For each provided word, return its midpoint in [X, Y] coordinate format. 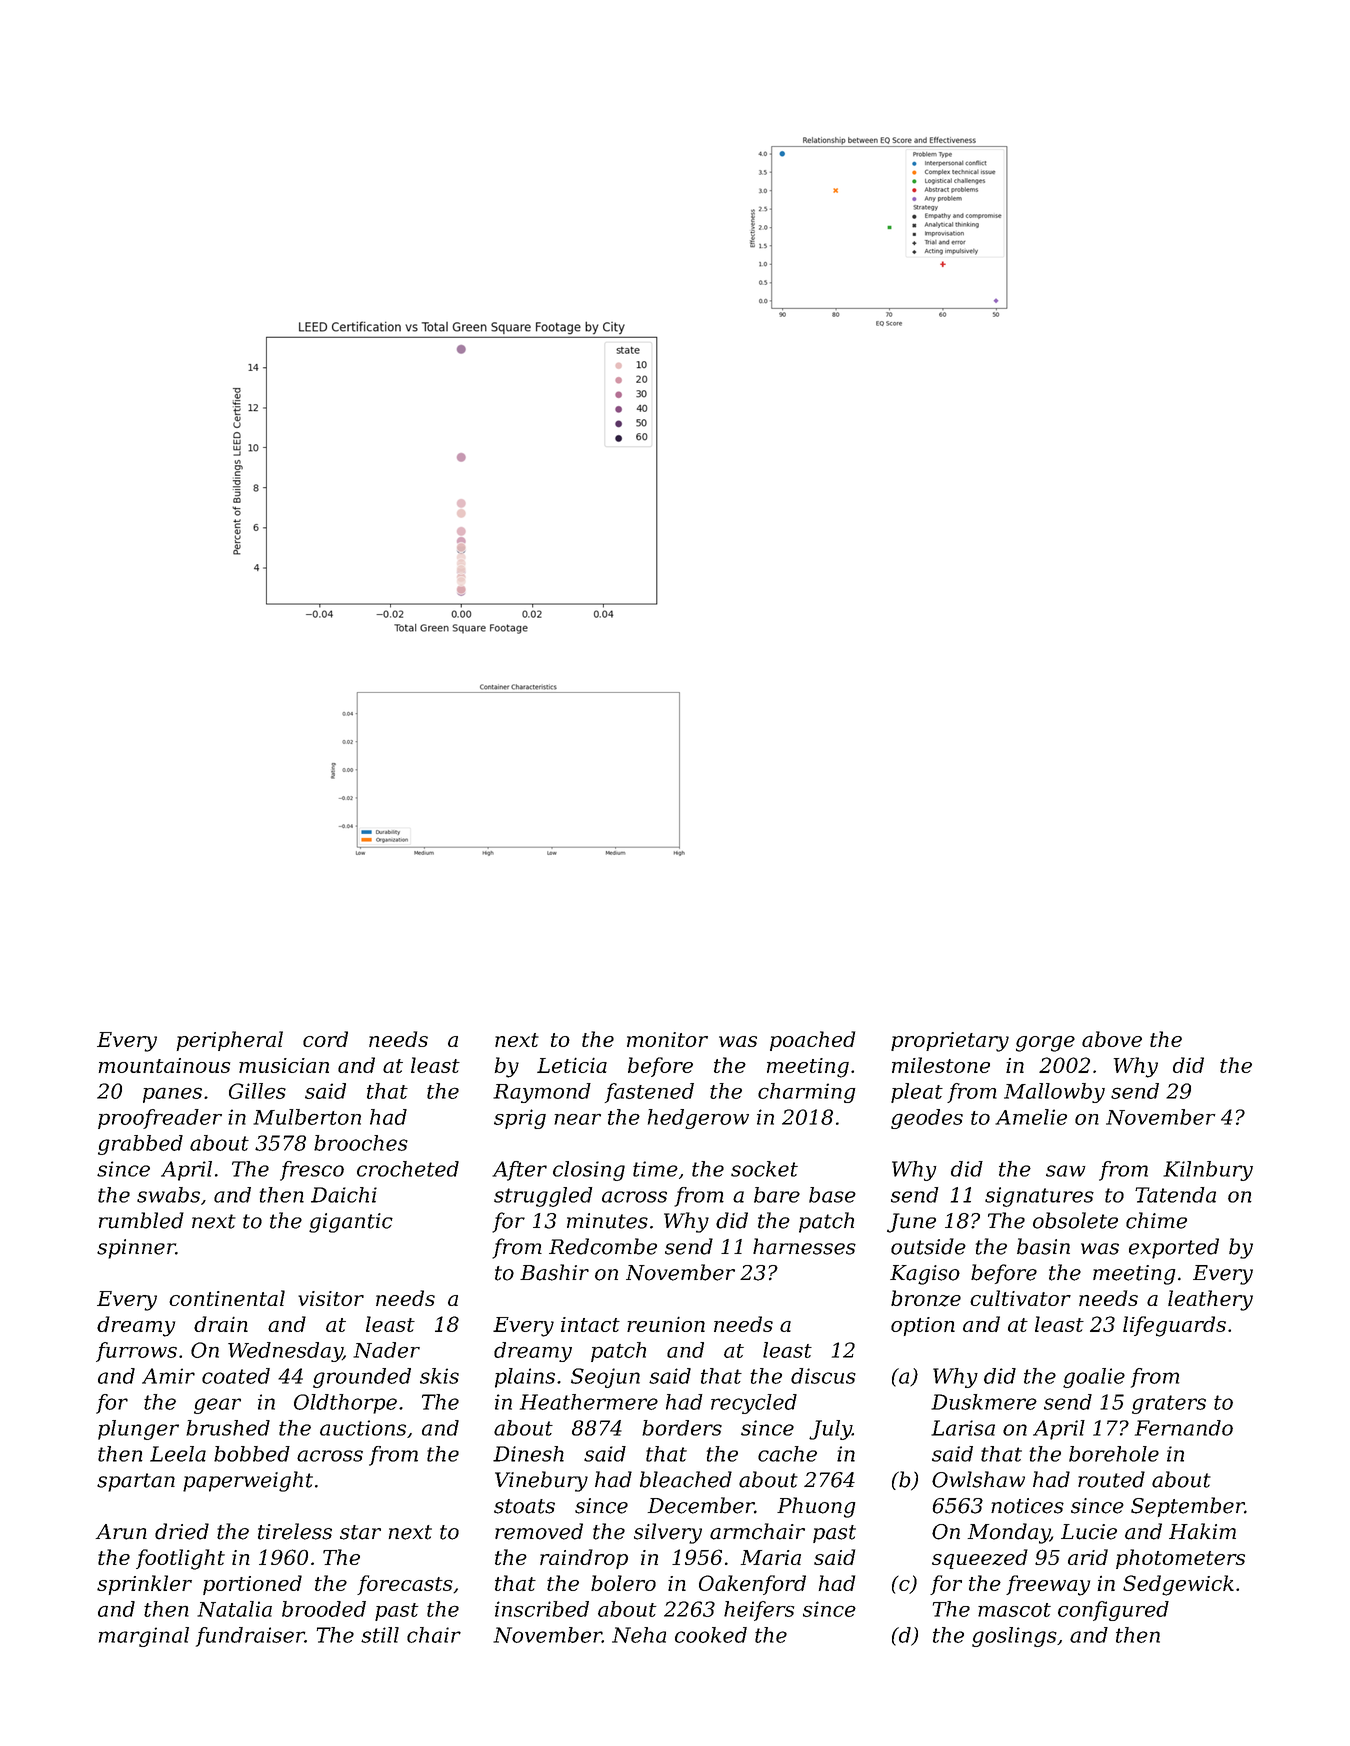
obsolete [1075, 1220]
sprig [520, 1119]
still [380, 1635]
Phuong [816, 1507]
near [577, 1119]
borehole [1114, 1454]
